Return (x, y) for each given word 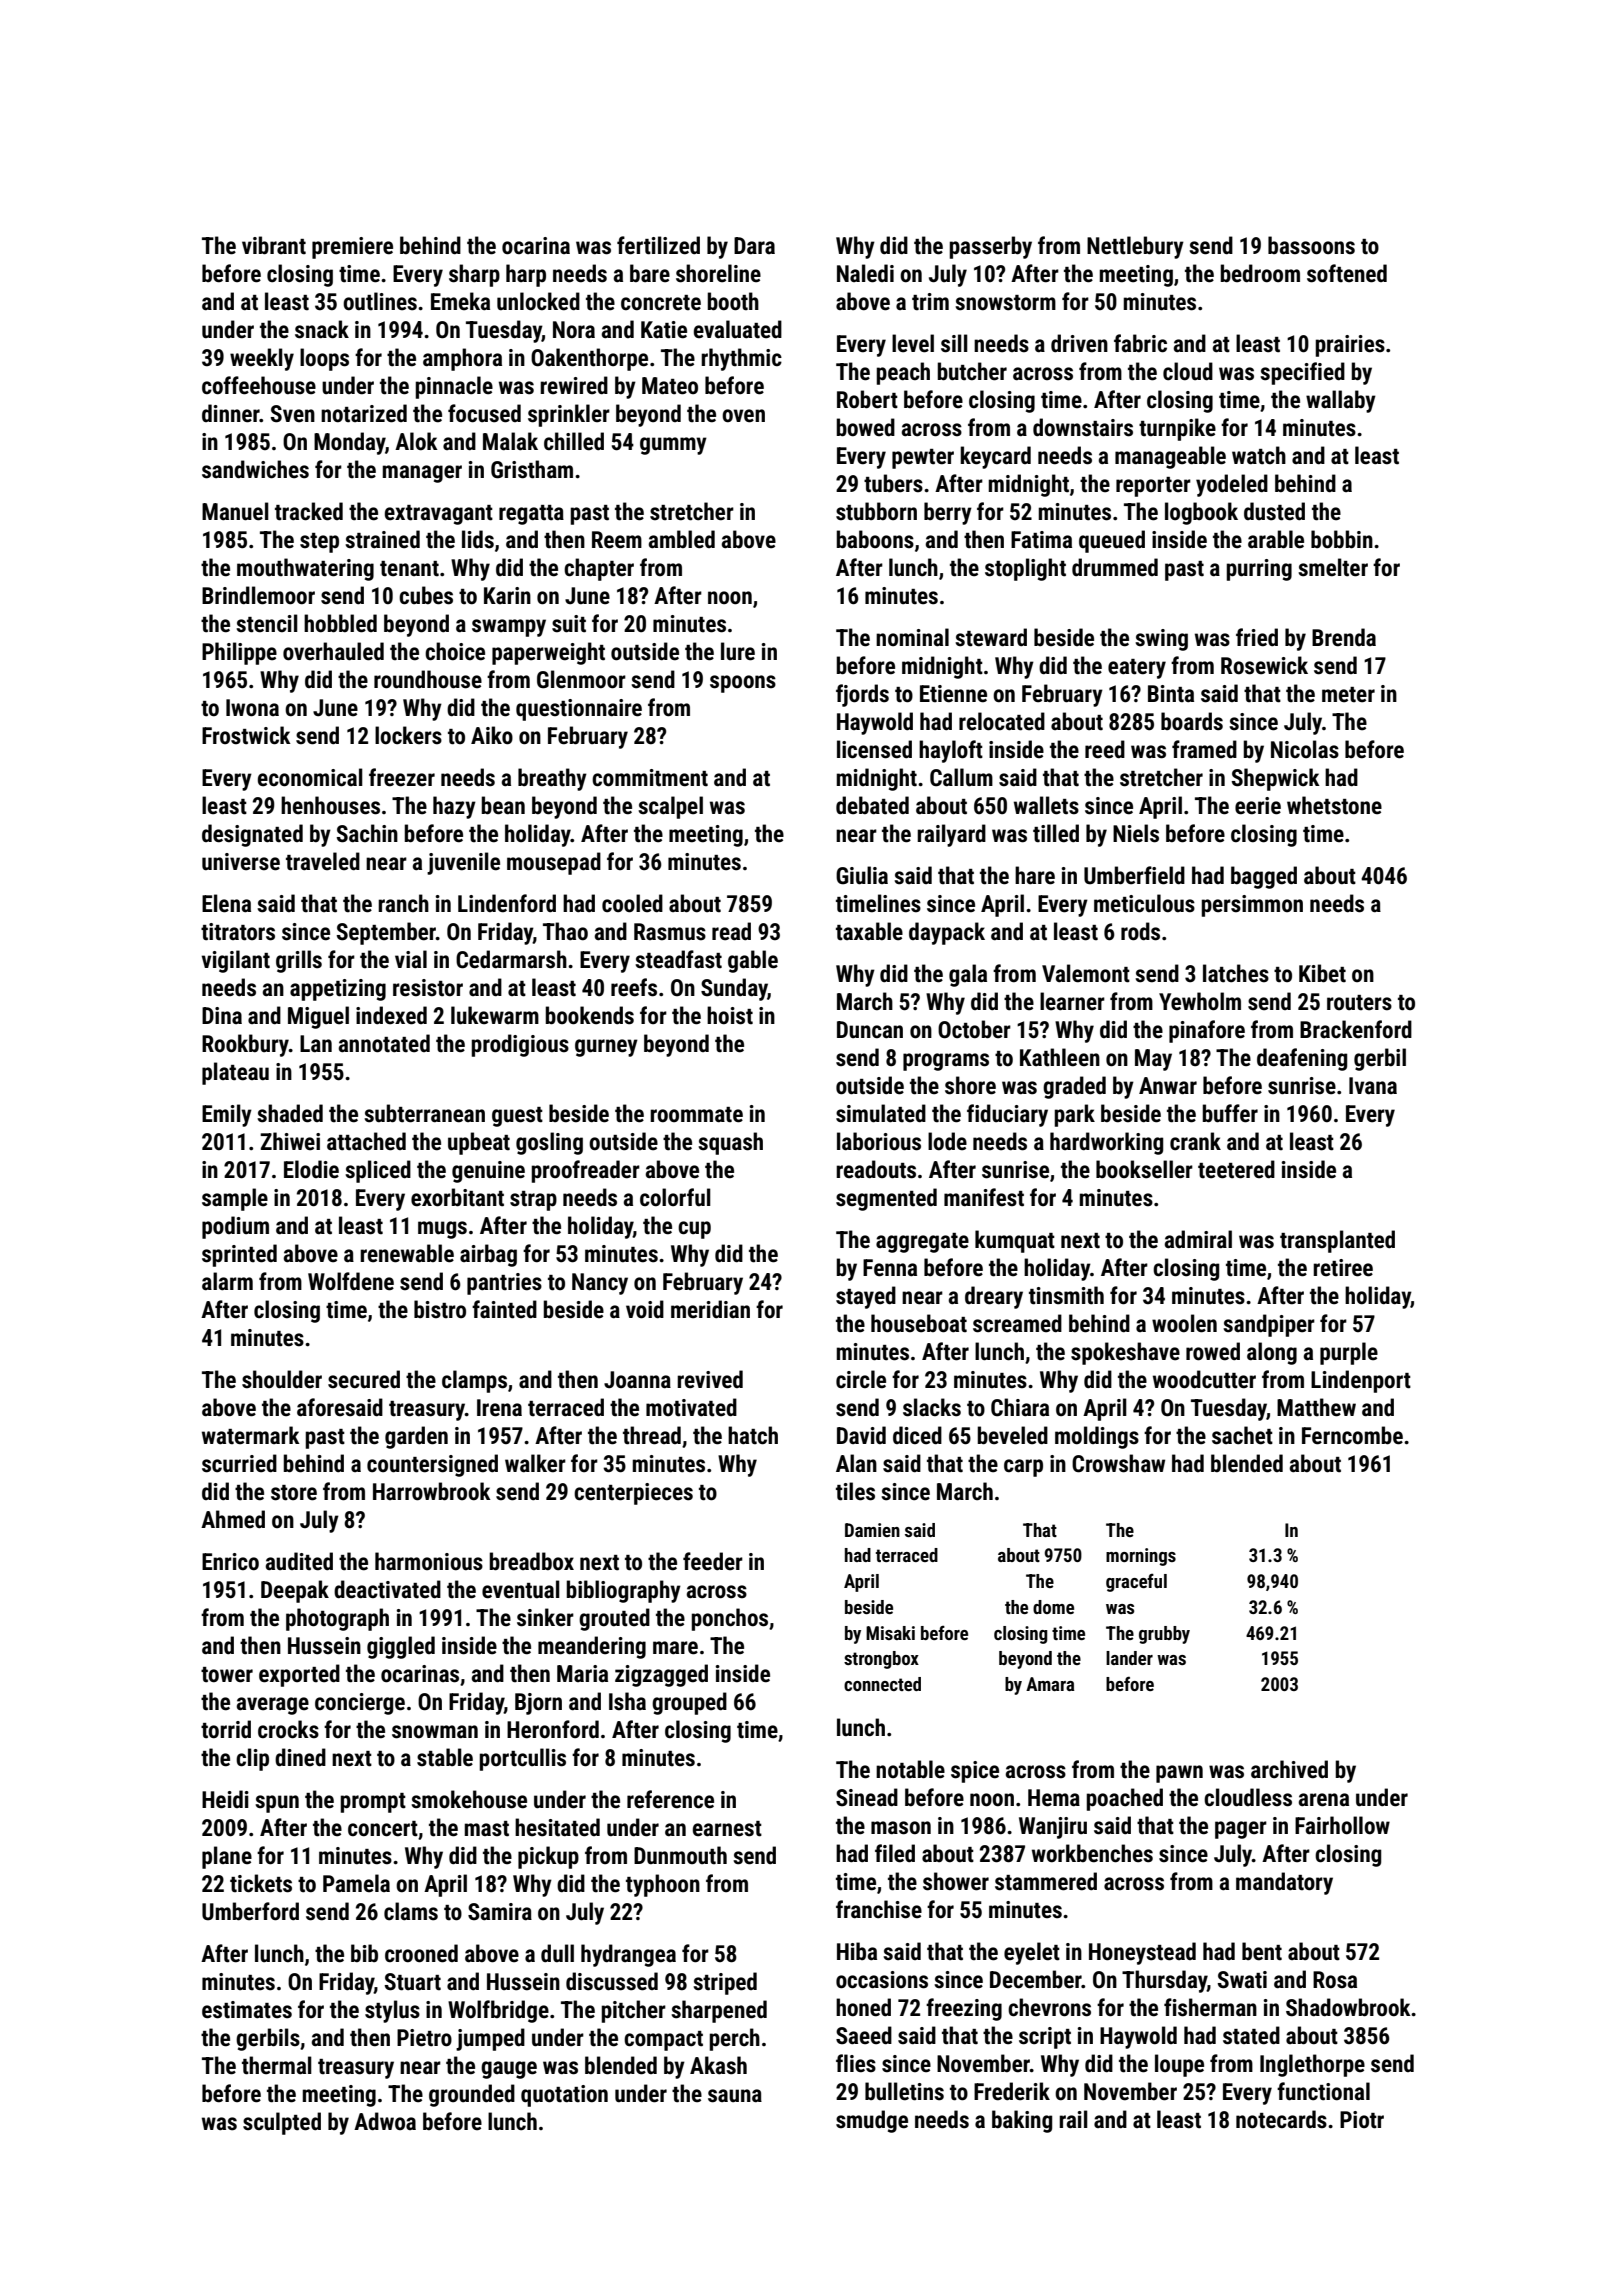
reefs (634, 987)
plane (227, 1857)
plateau (235, 1073)
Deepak (295, 1591)
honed (863, 2007)
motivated (691, 1407)
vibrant (274, 245)
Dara (754, 245)
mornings (1141, 1557)
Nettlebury (1135, 247)
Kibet (1322, 973)
